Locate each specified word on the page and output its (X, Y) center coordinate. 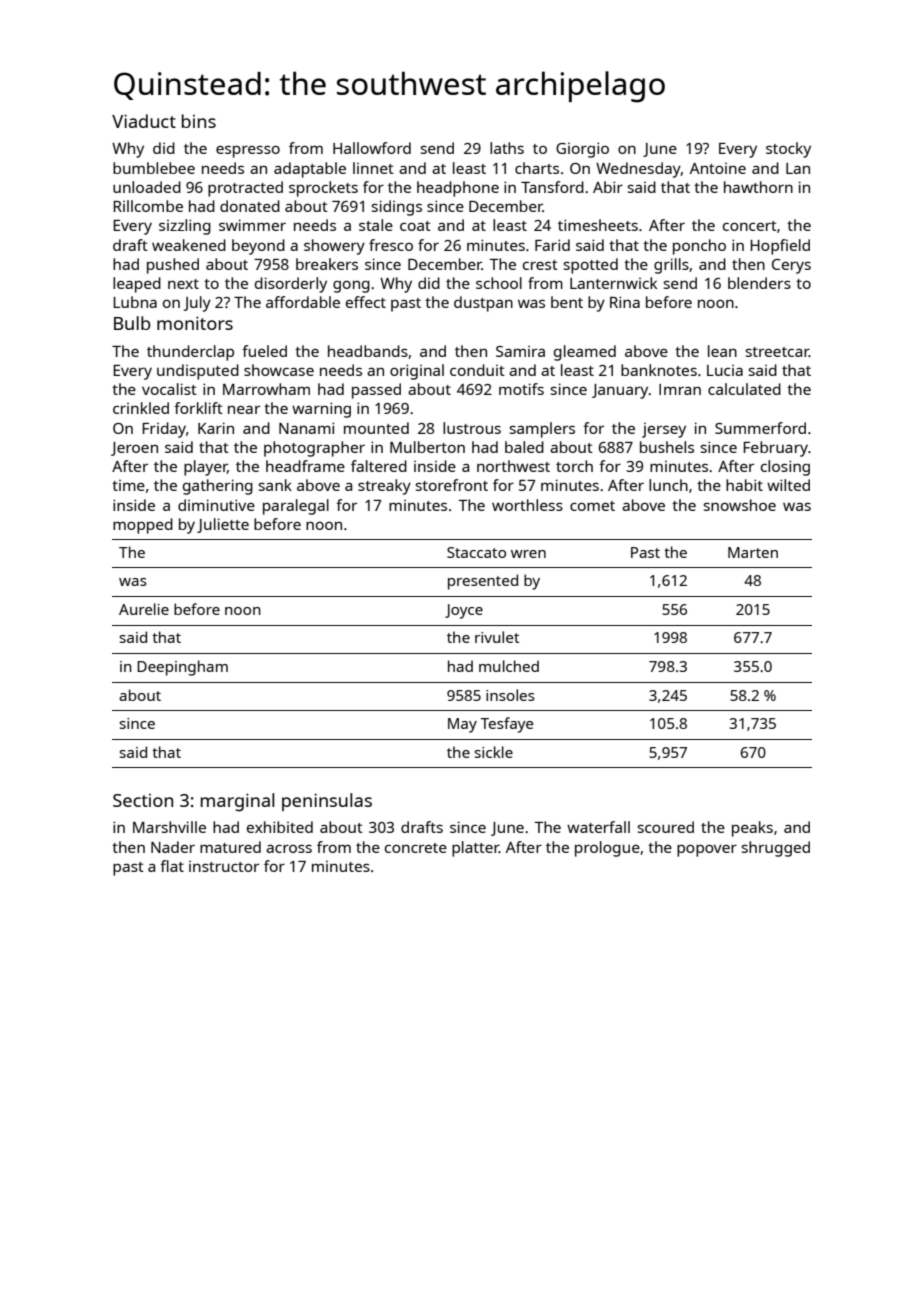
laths (507, 148)
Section (143, 800)
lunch (668, 485)
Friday (164, 430)
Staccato (476, 552)
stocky (788, 150)
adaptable (310, 170)
